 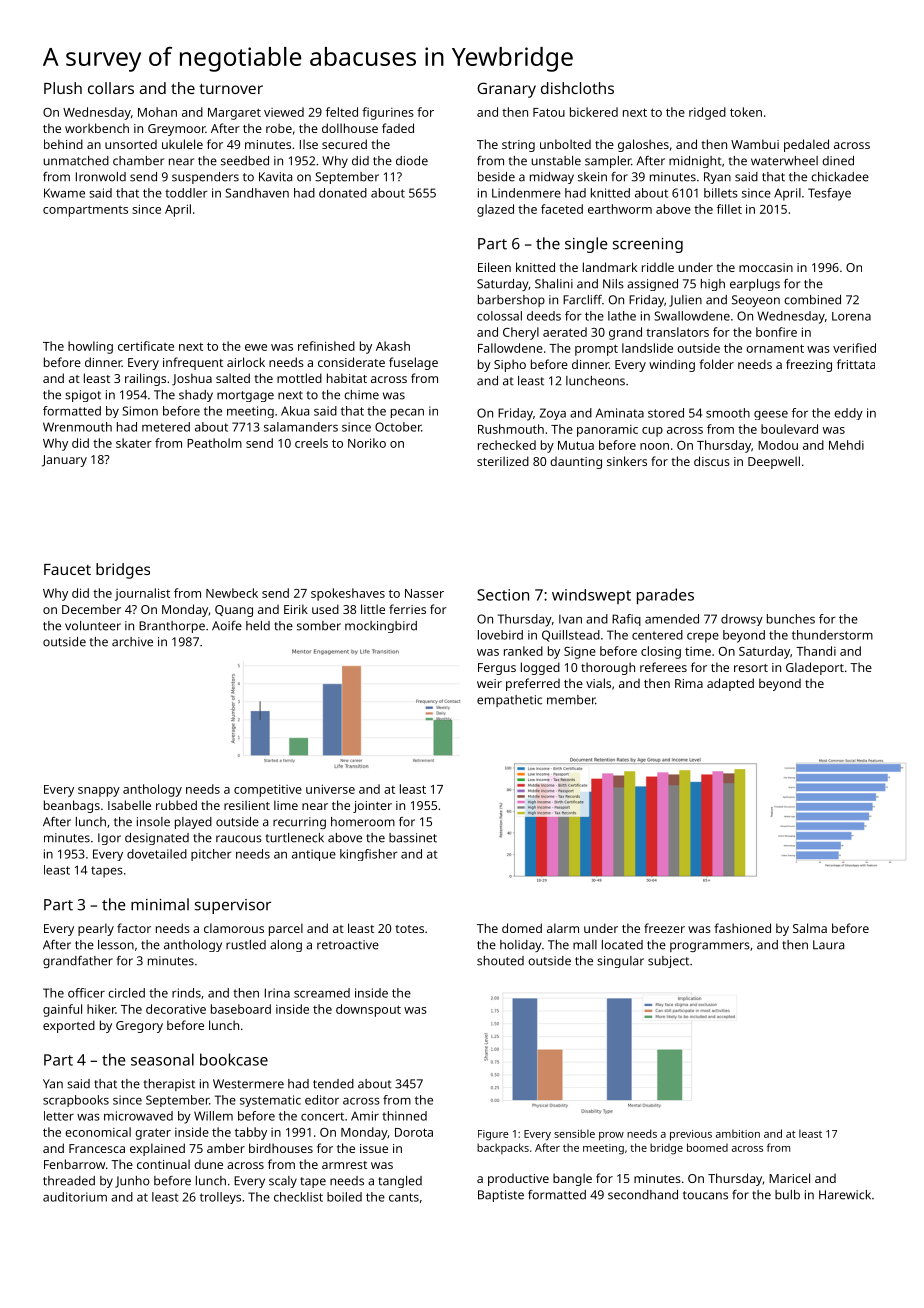 I want to click on Peatholm, so click(x=214, y=443).
